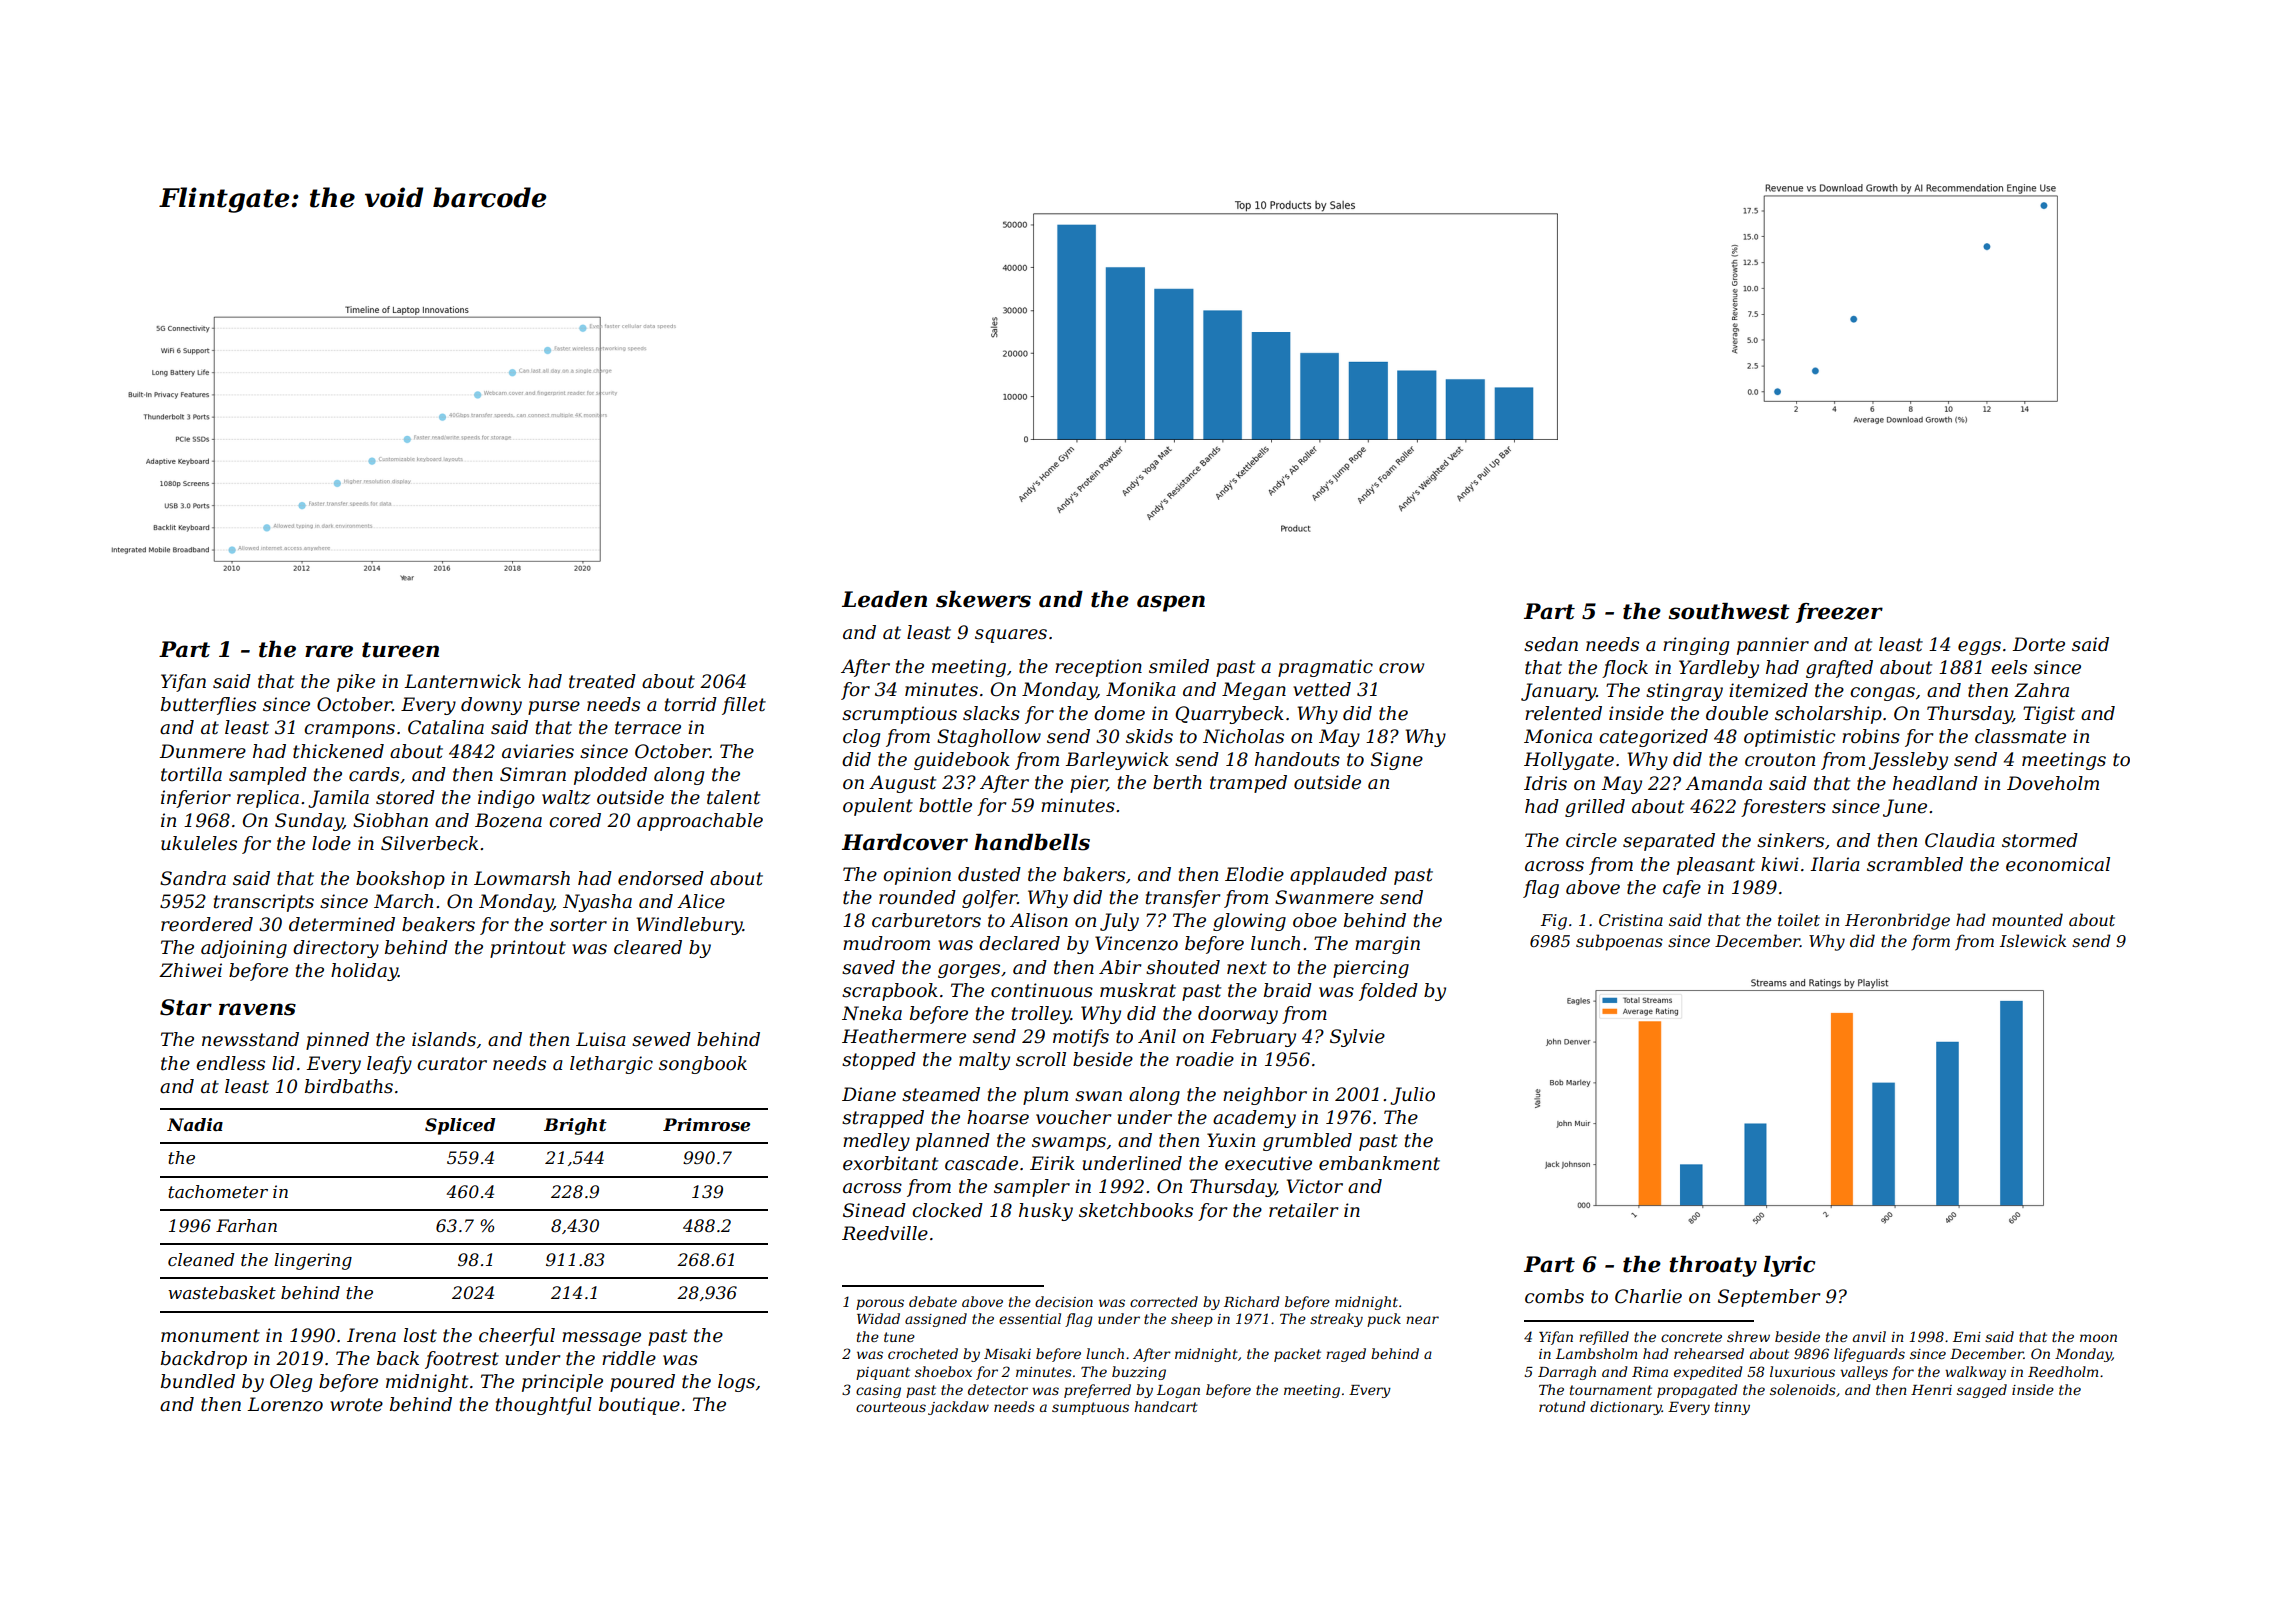 Image resolution: width=2292 pixels, height=1620 pixels. What do you see at coordinates (1011, 636) in the page?
I see `squares` at bounding box center [1011, 636].
